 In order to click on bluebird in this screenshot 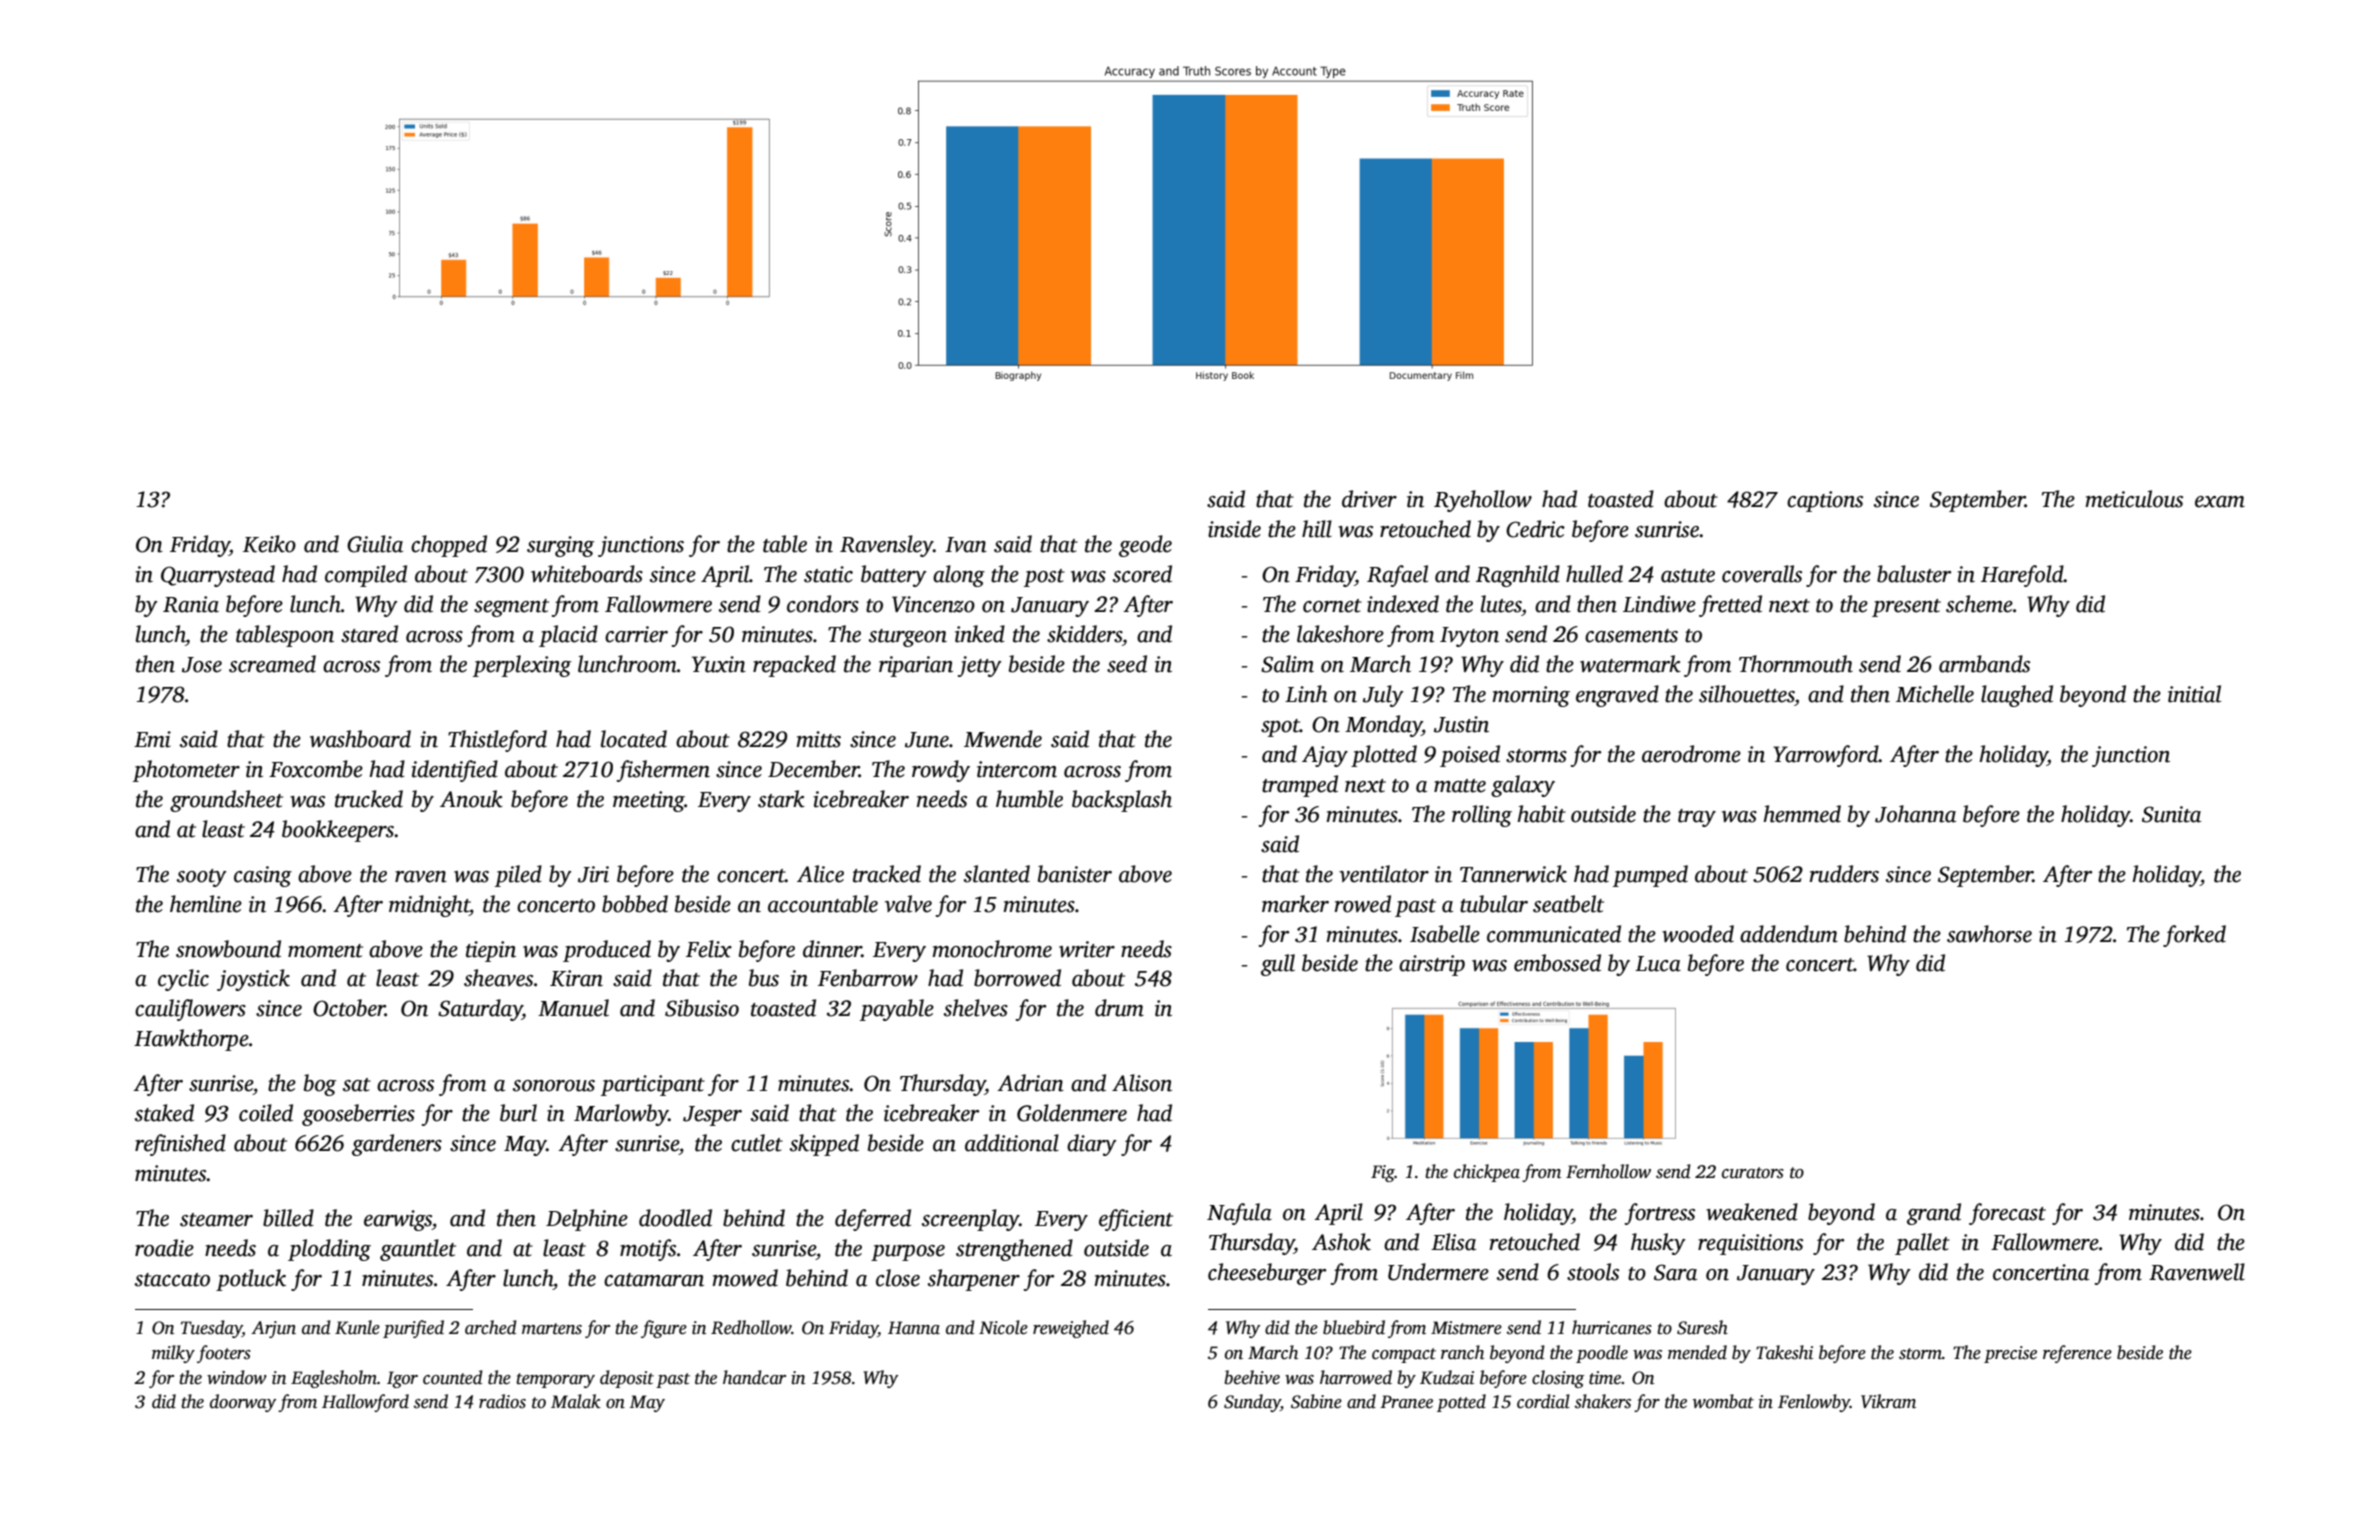, I will do `click(1354, 1327)`.
